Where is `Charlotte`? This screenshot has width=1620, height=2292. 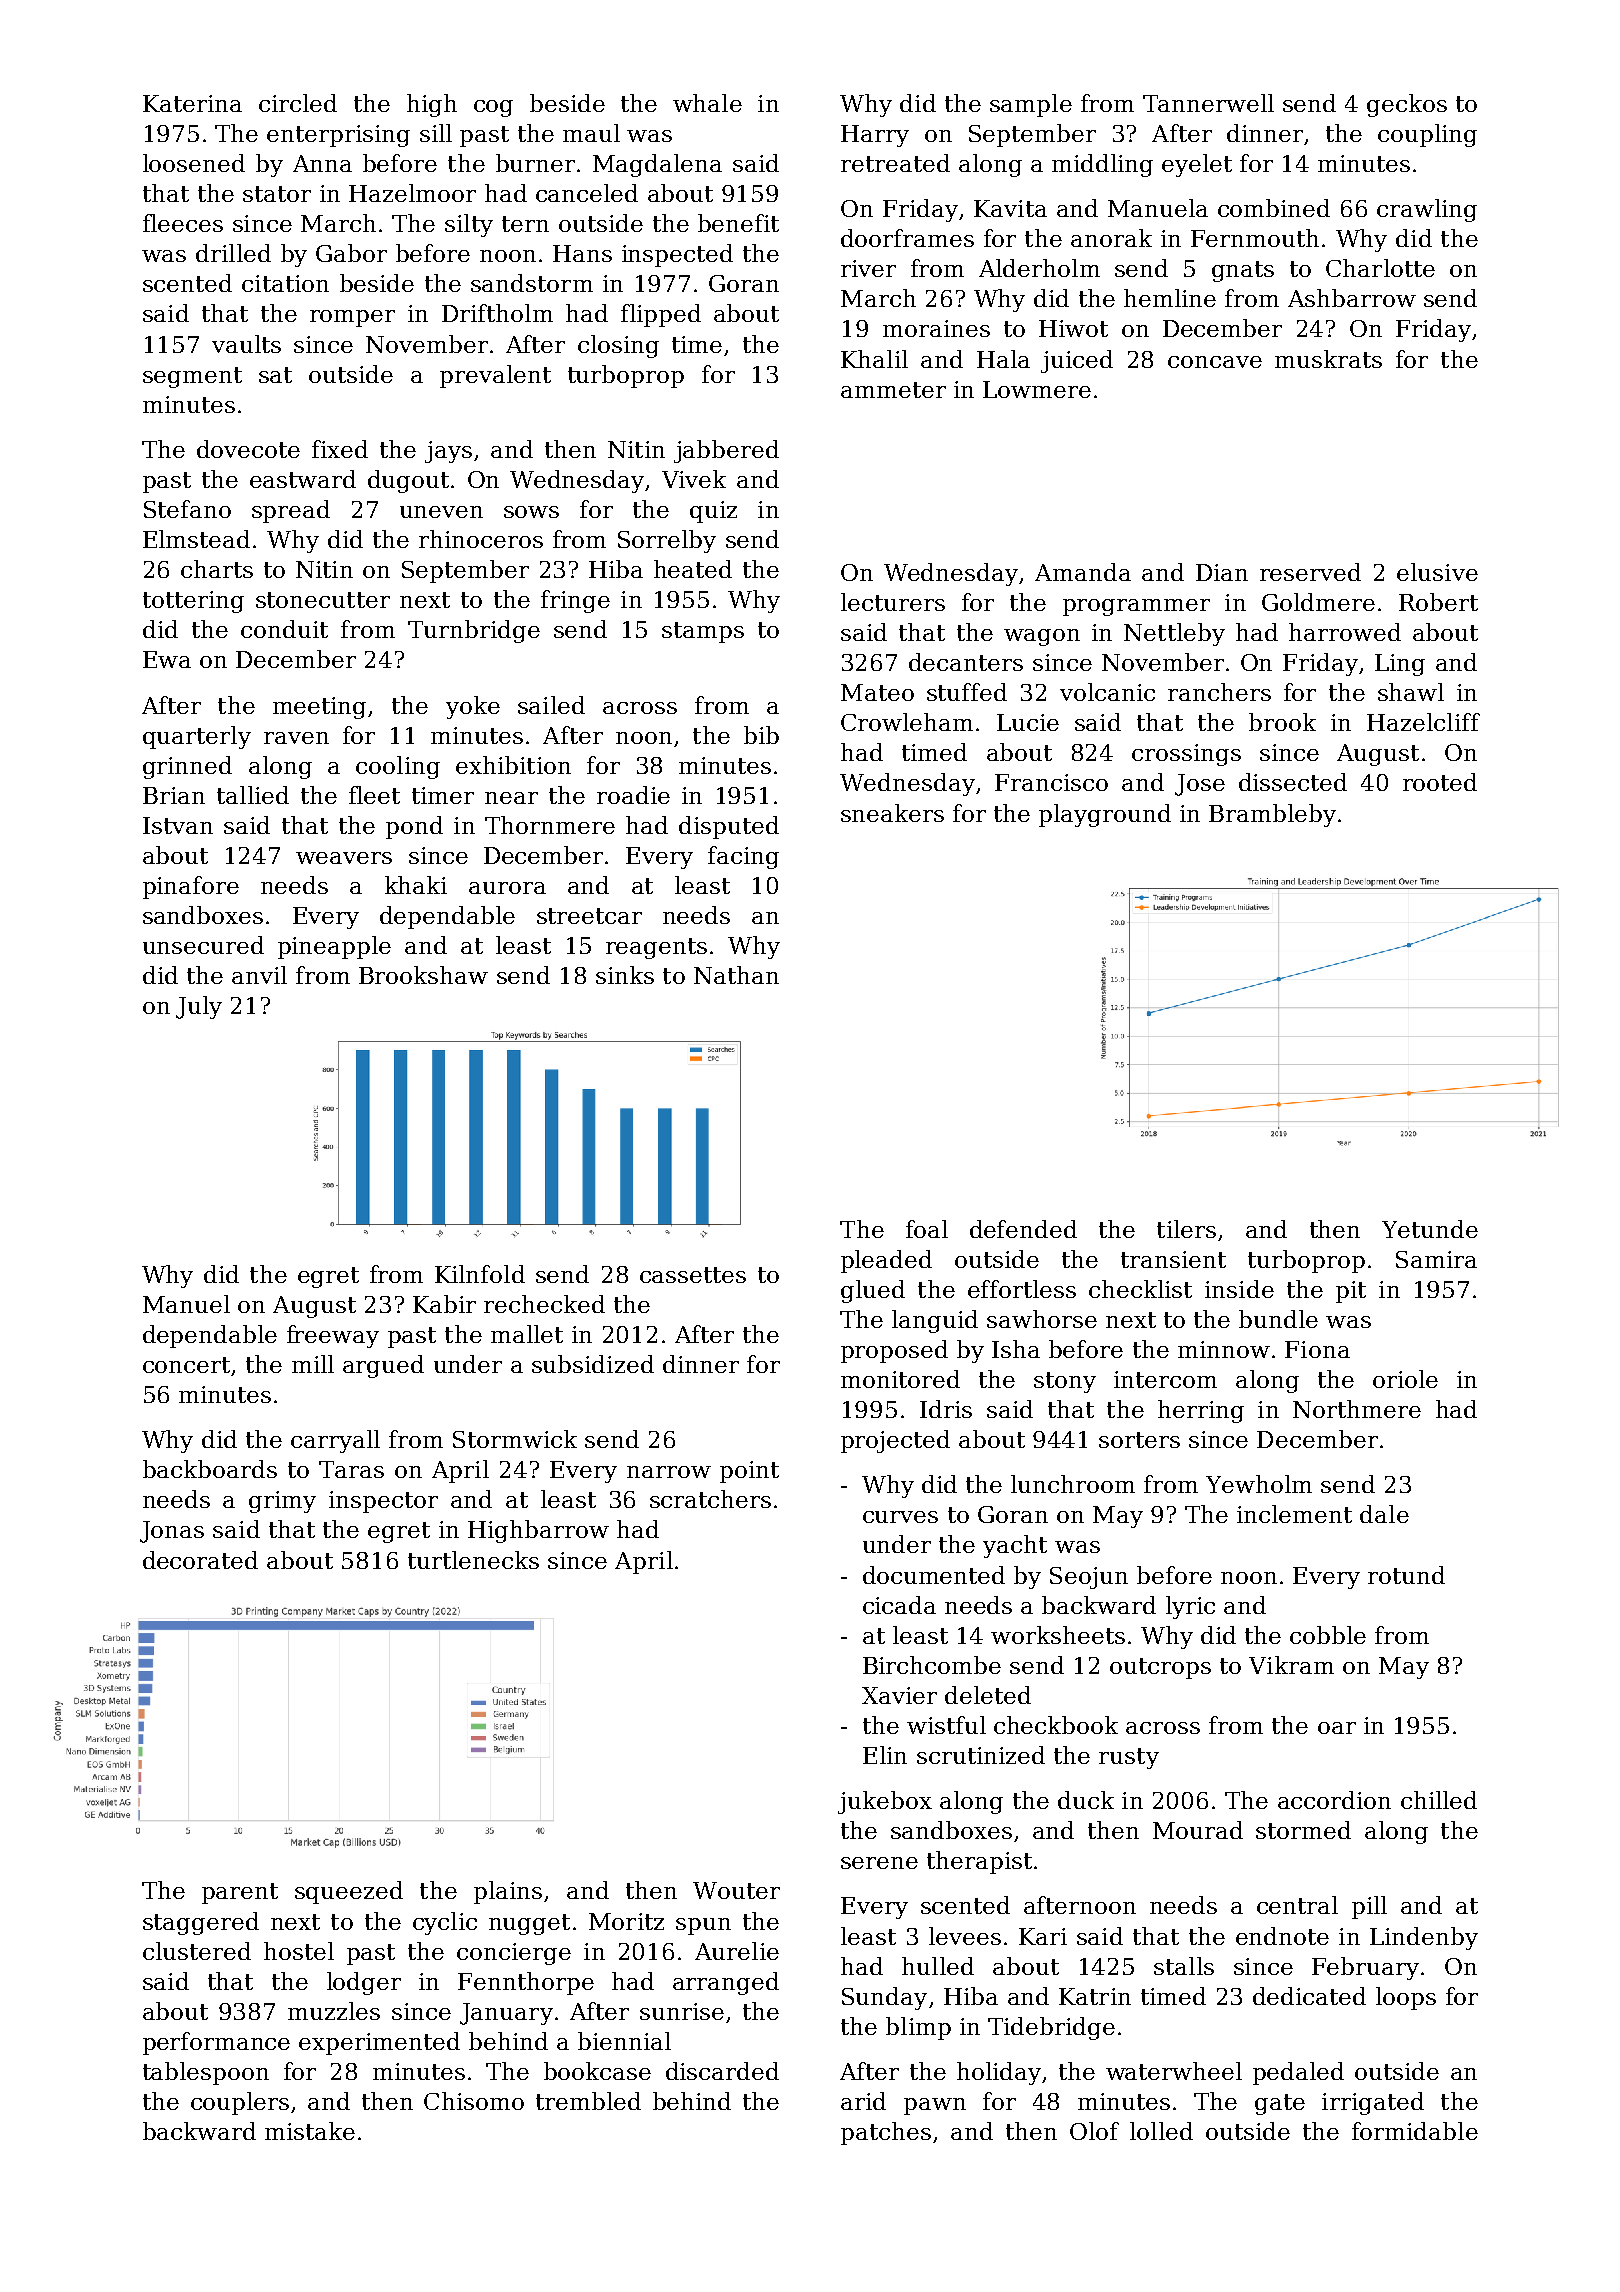
Charlotte is located at coordinates (1380, 268).
